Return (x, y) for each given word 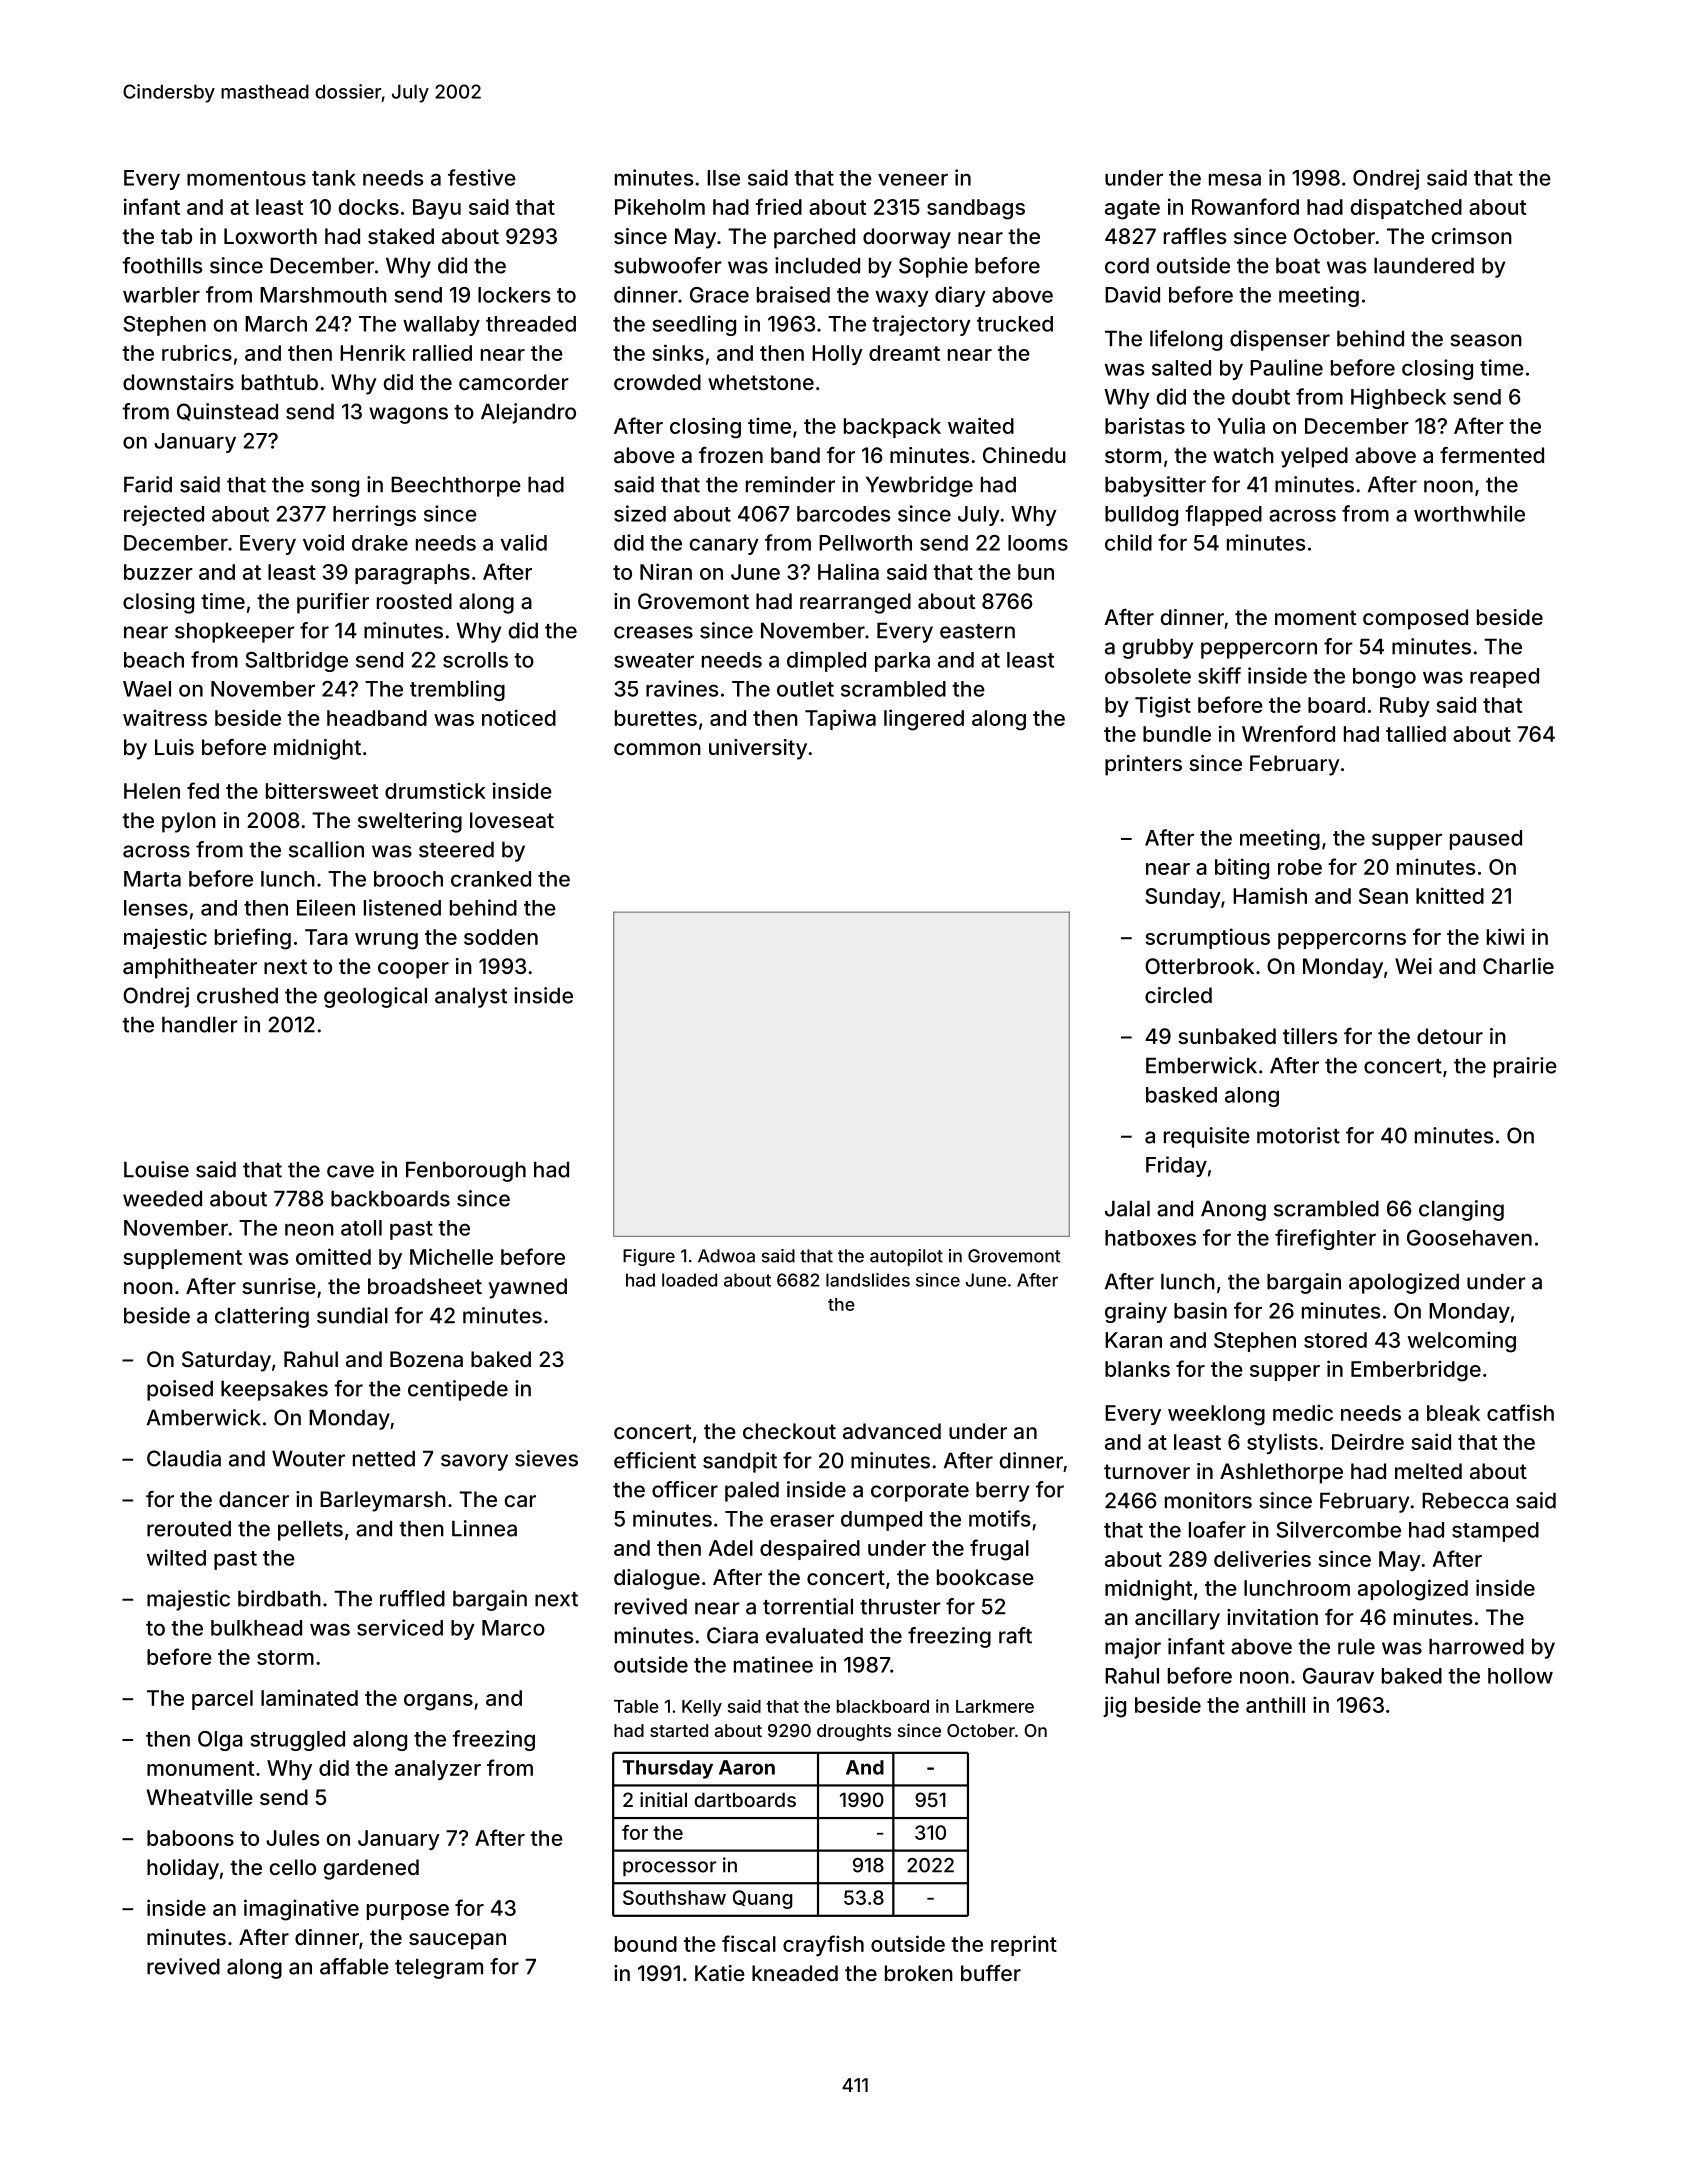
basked (1181, 1095)
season (1486, 340)
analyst (471, 997)
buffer (991, 1973)
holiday (183, 1869)
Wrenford (1288, 733)
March (276, 324)
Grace (719, 295)
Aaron (747, 1767)
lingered (924, 720)
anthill (1275, 1704)
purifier (333, 603)
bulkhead (256, 1628)
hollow (1520, 1676)
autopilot (906, 1257)
